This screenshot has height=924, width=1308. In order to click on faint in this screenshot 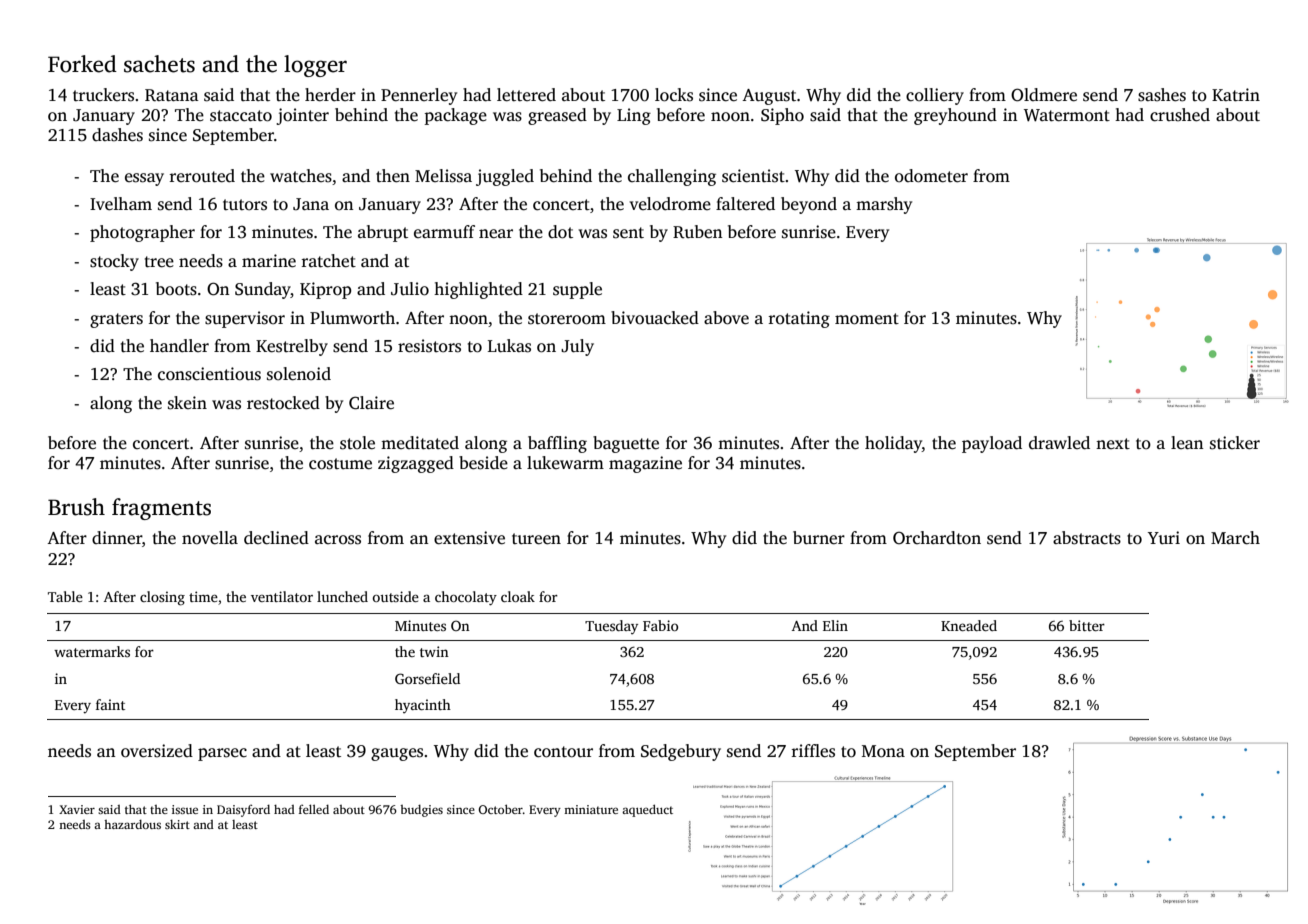, I will do `click(110, 704)`.
